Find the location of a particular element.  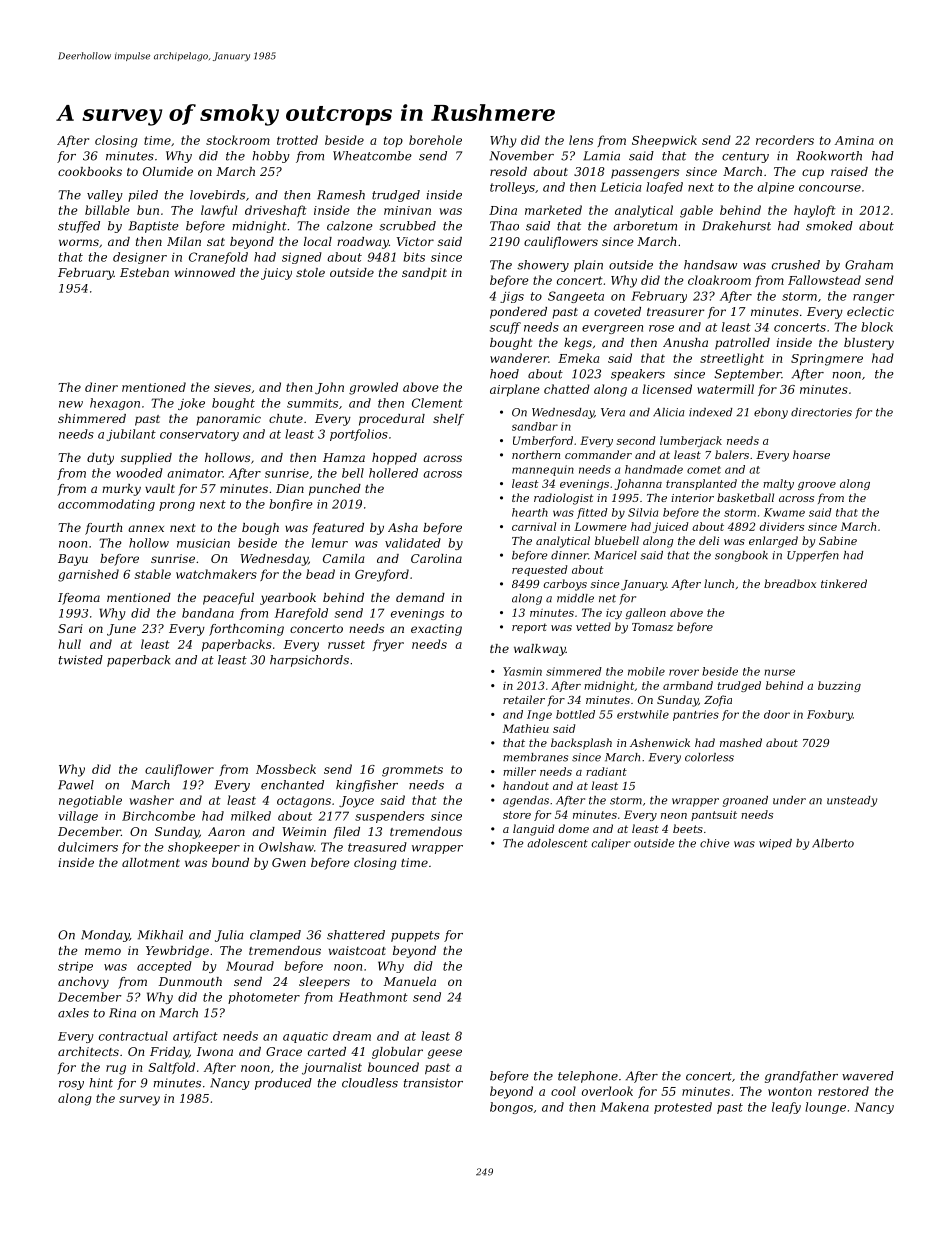

buzzing is located at coordinates (839, 686).
